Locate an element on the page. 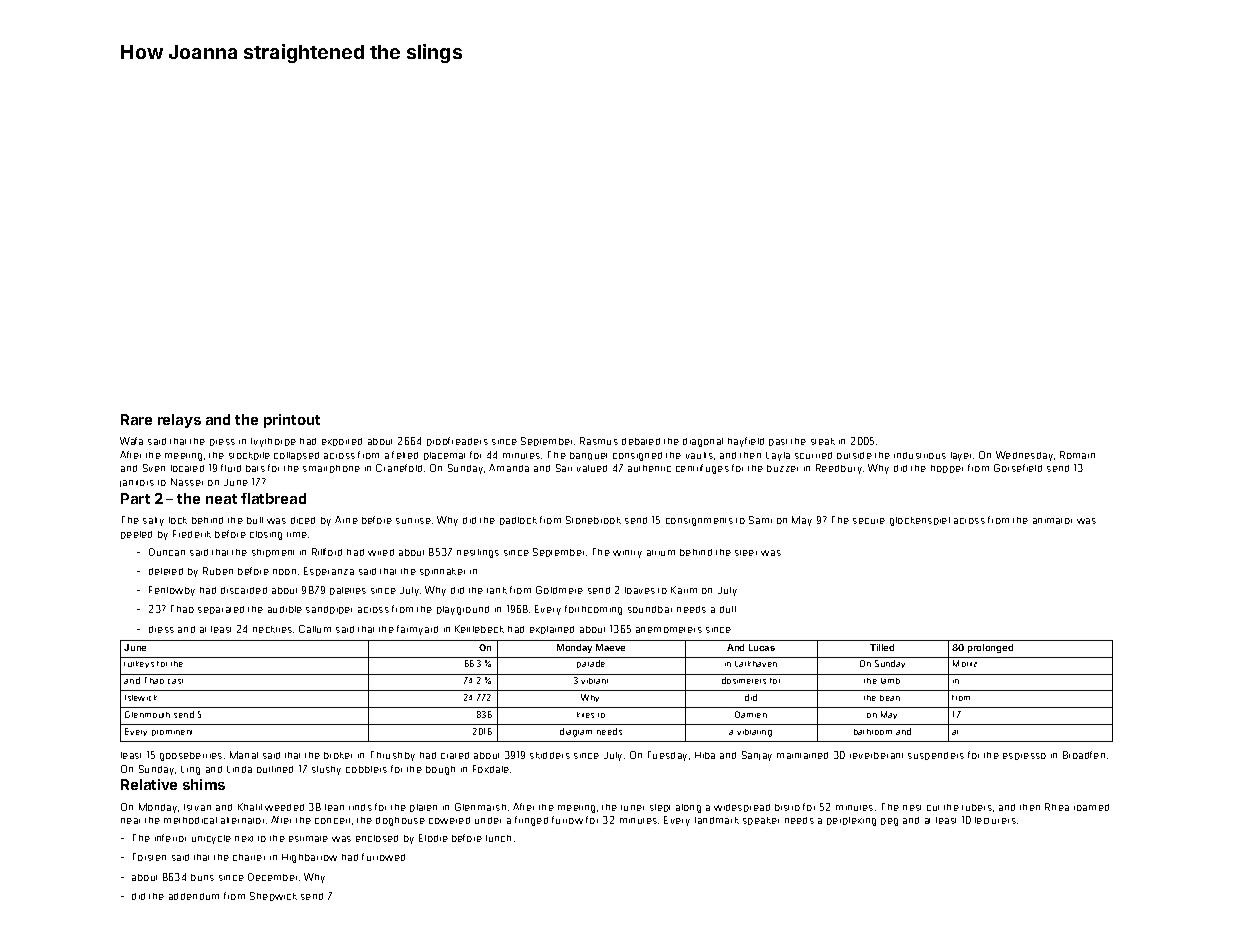 The width and height of the page is (1233, 952). prolonged is located at coordinates (990, 648).
